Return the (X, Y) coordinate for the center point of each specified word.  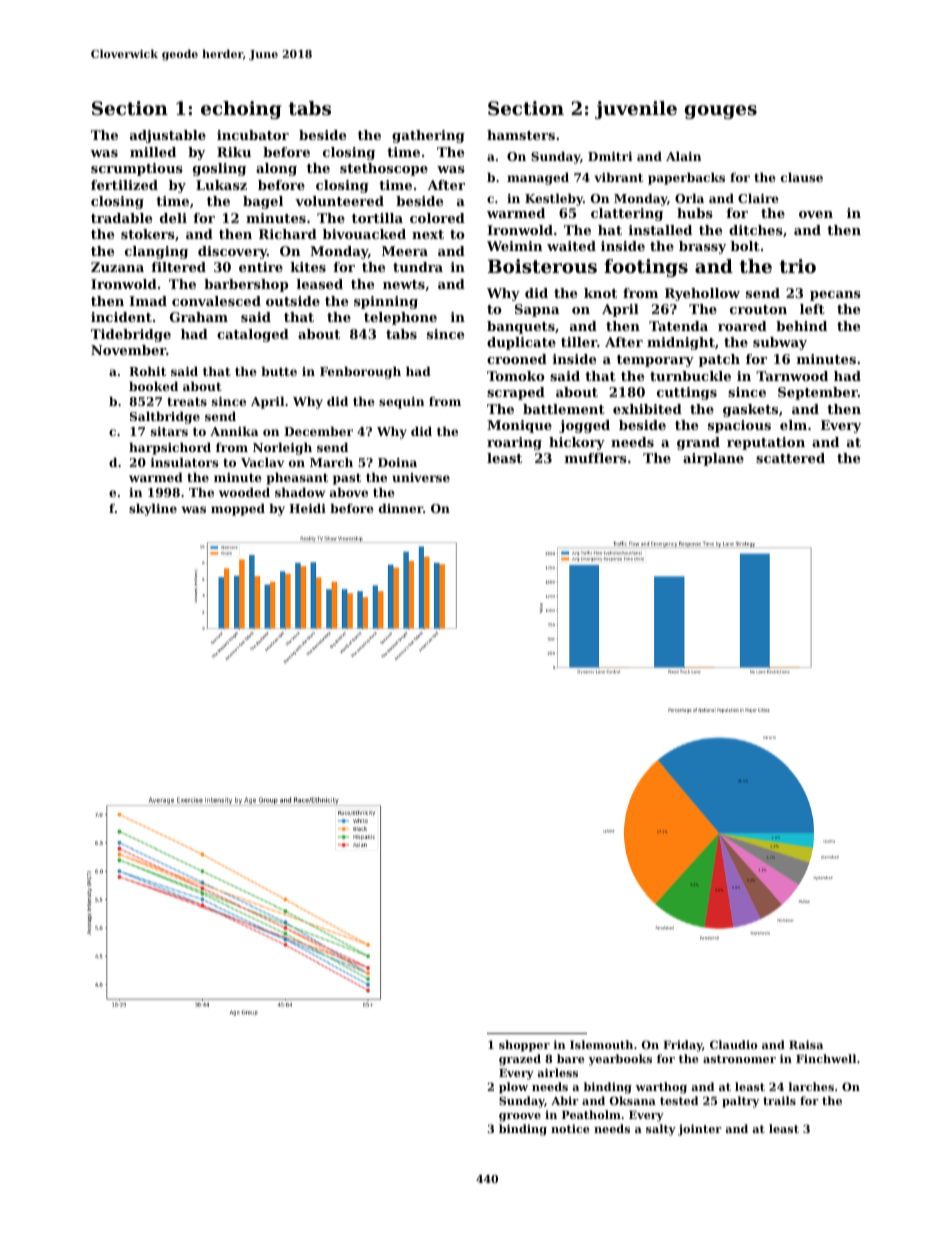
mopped (238, 509)
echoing (241, 110)
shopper (524, 1046)
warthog (661, 1088)
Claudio (733, 1044)
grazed (520, 1060)
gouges (721, 112)
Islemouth (601, 1044)
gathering (428, 136)
